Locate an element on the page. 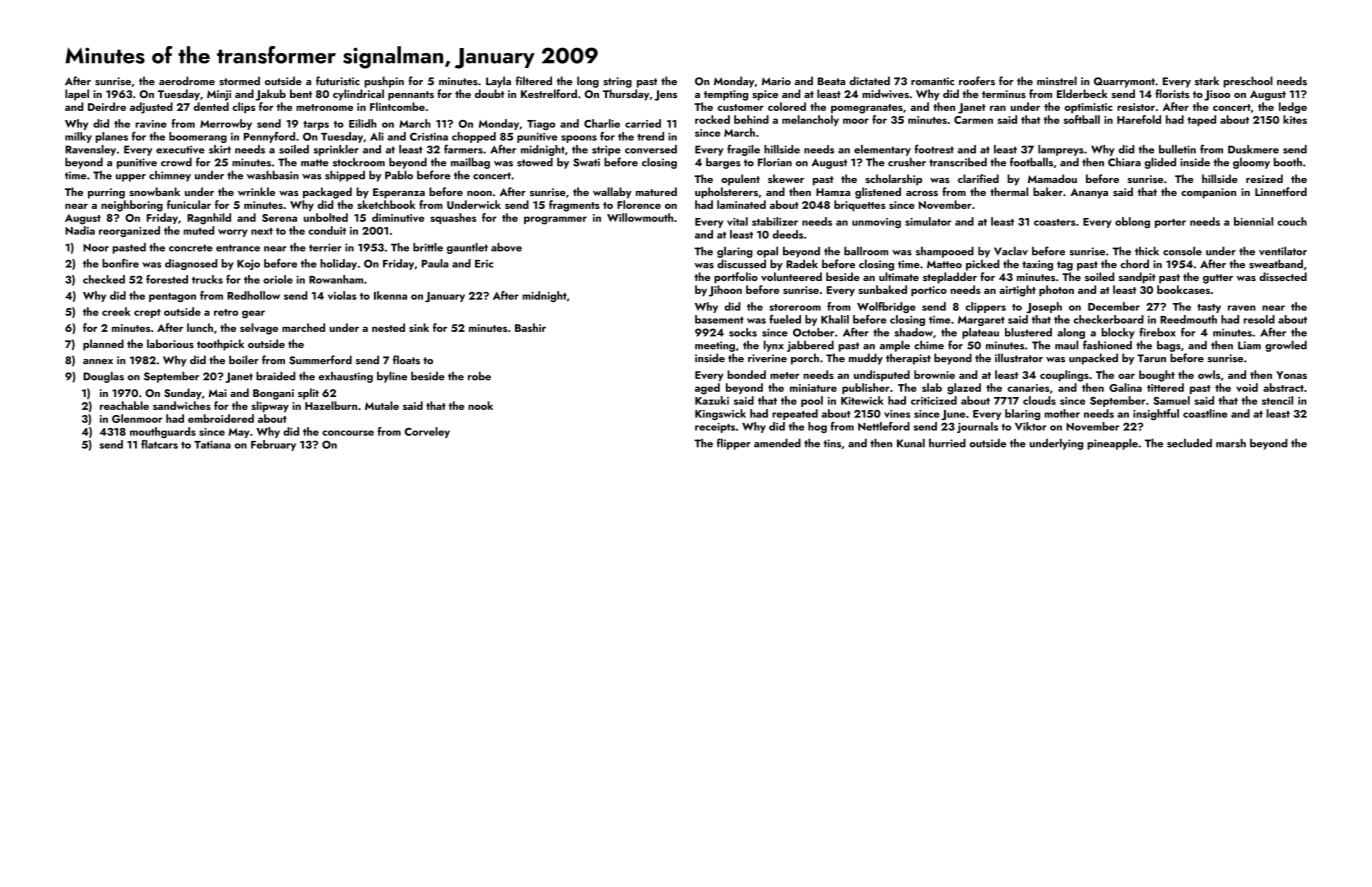 The height and width of the image is (887, 1372). tasty is located at coordinates (1209, 308).
